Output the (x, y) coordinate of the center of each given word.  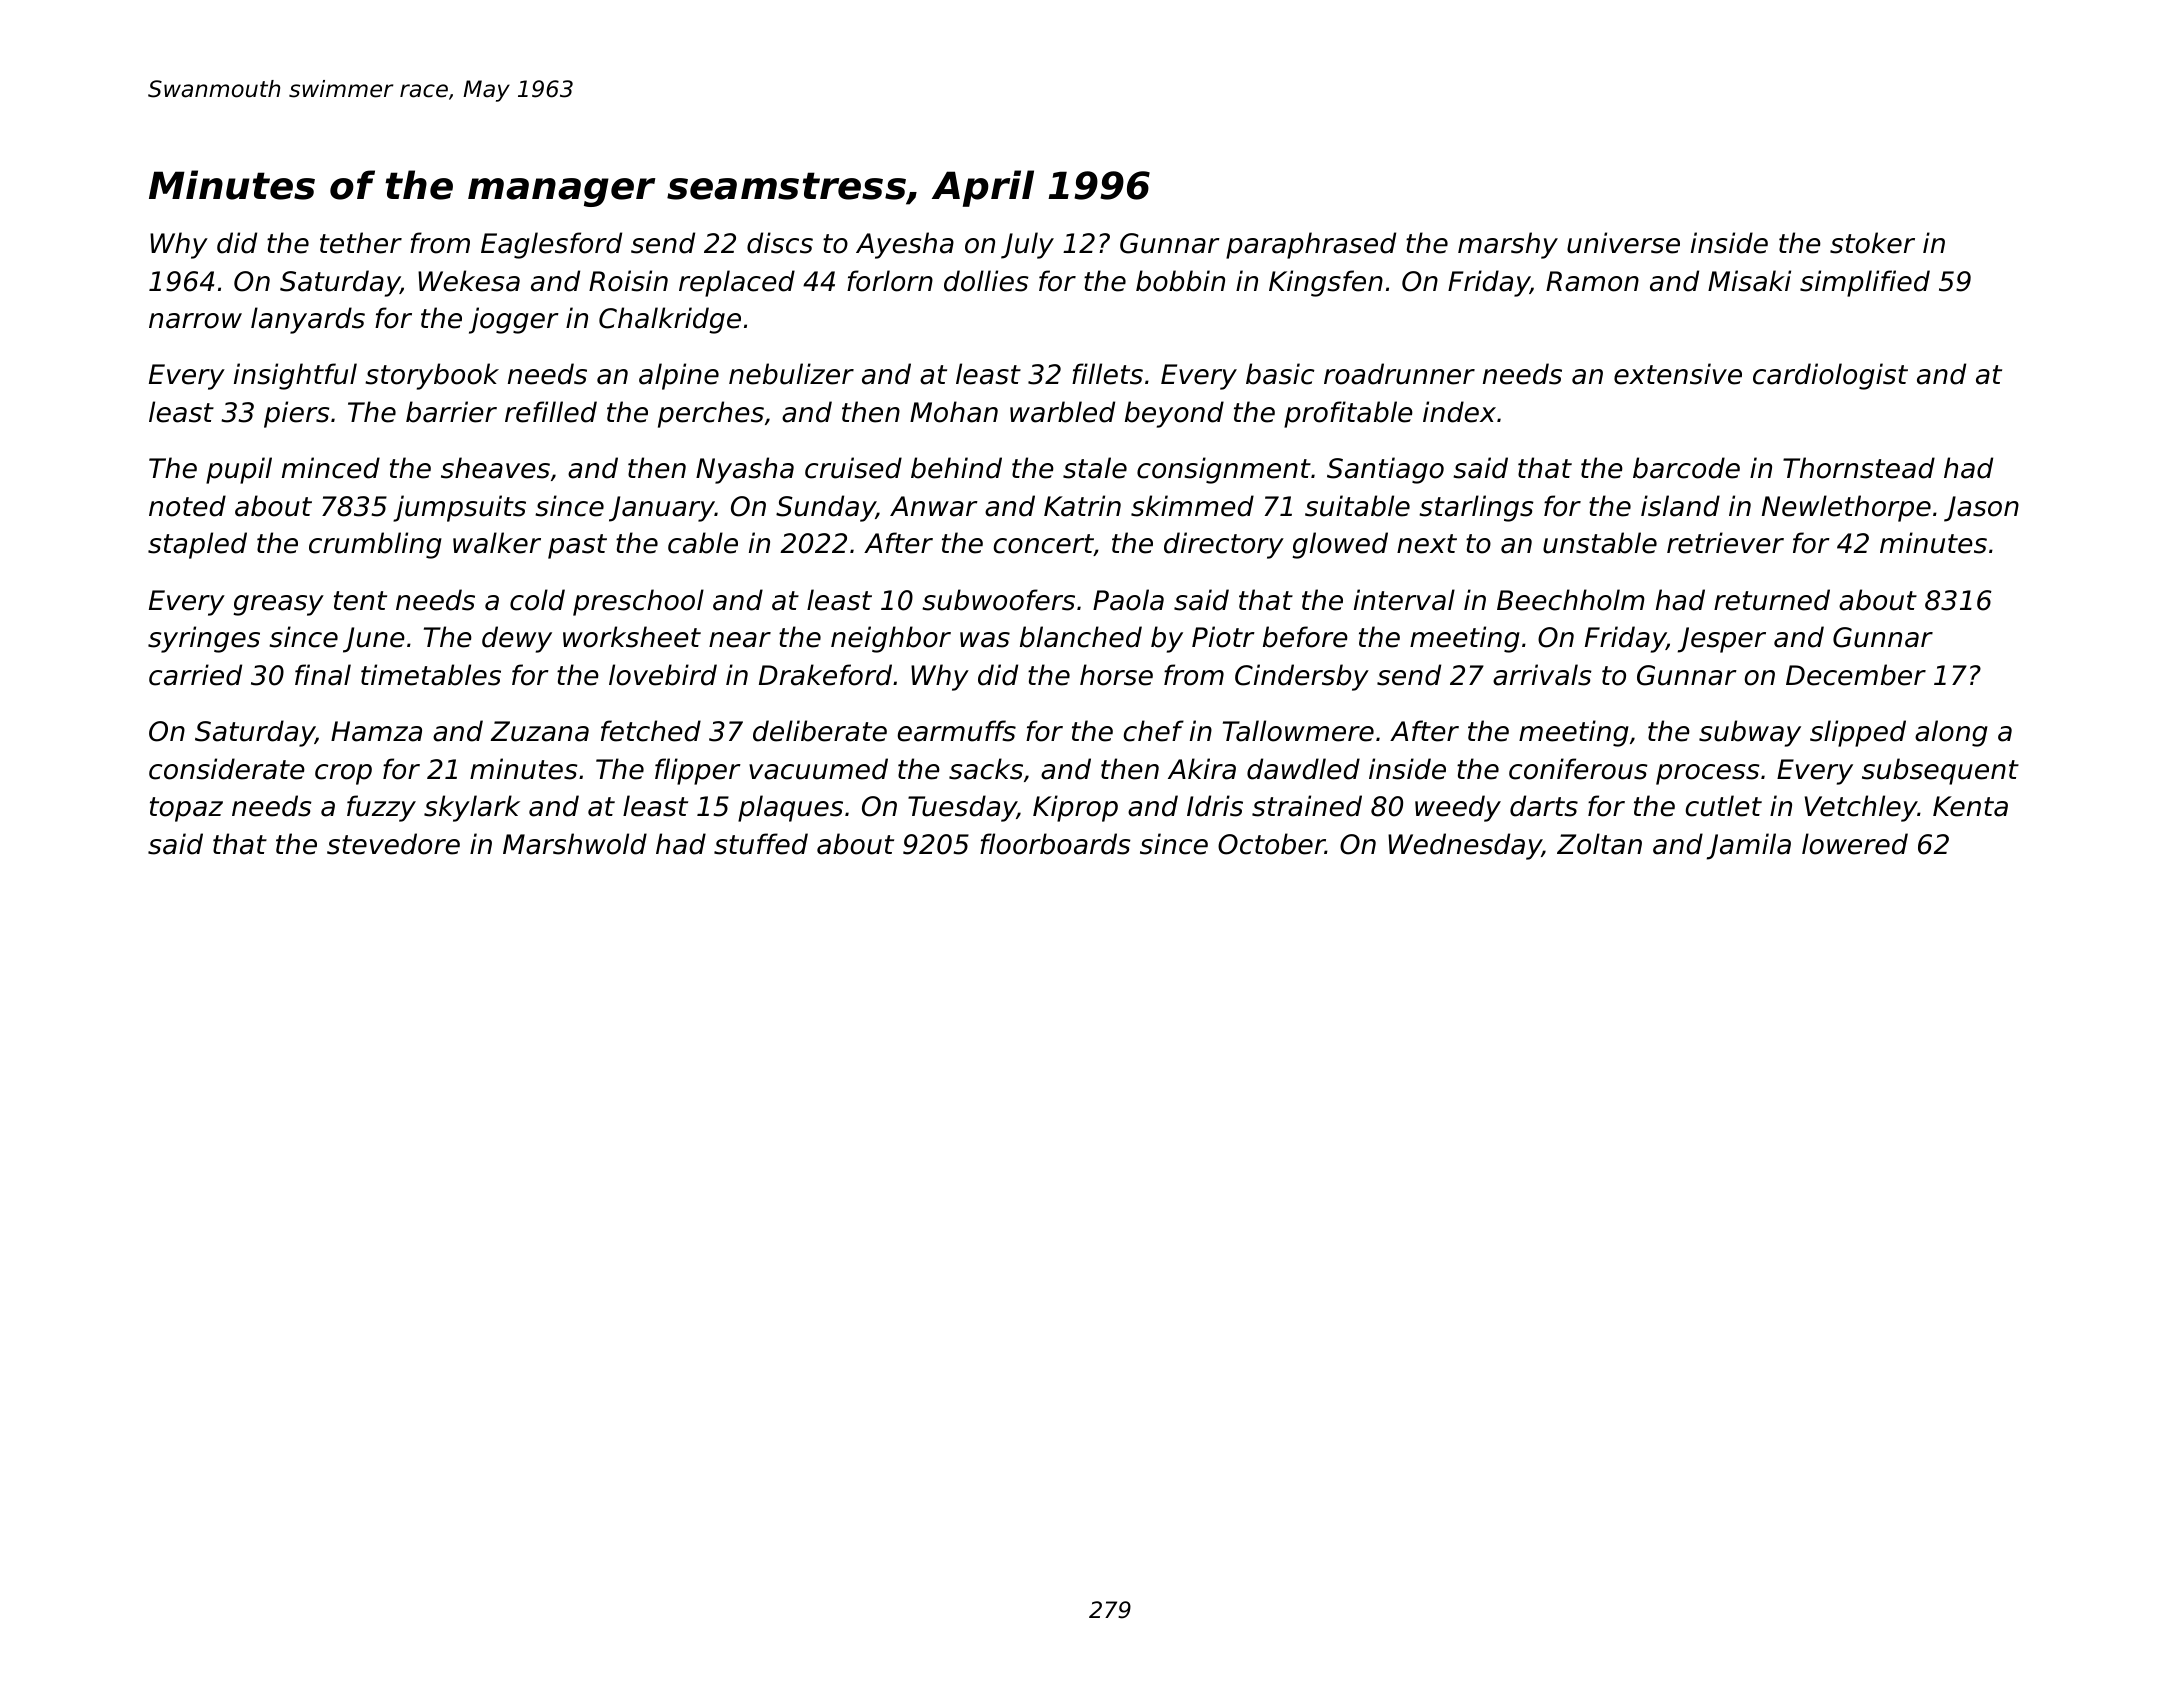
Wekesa (469, 281)
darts (1544, 806)
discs (780, 243)
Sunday (826, 508)
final (323, 675)
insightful (295, 376)
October (1271, 844)
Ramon (1592, 281)
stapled (197, 545)
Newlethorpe (1846, 508)
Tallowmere (1298, 731)
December (1856, 675)
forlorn (890, 281)
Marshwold (575, 844)
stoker (1872, 243)
